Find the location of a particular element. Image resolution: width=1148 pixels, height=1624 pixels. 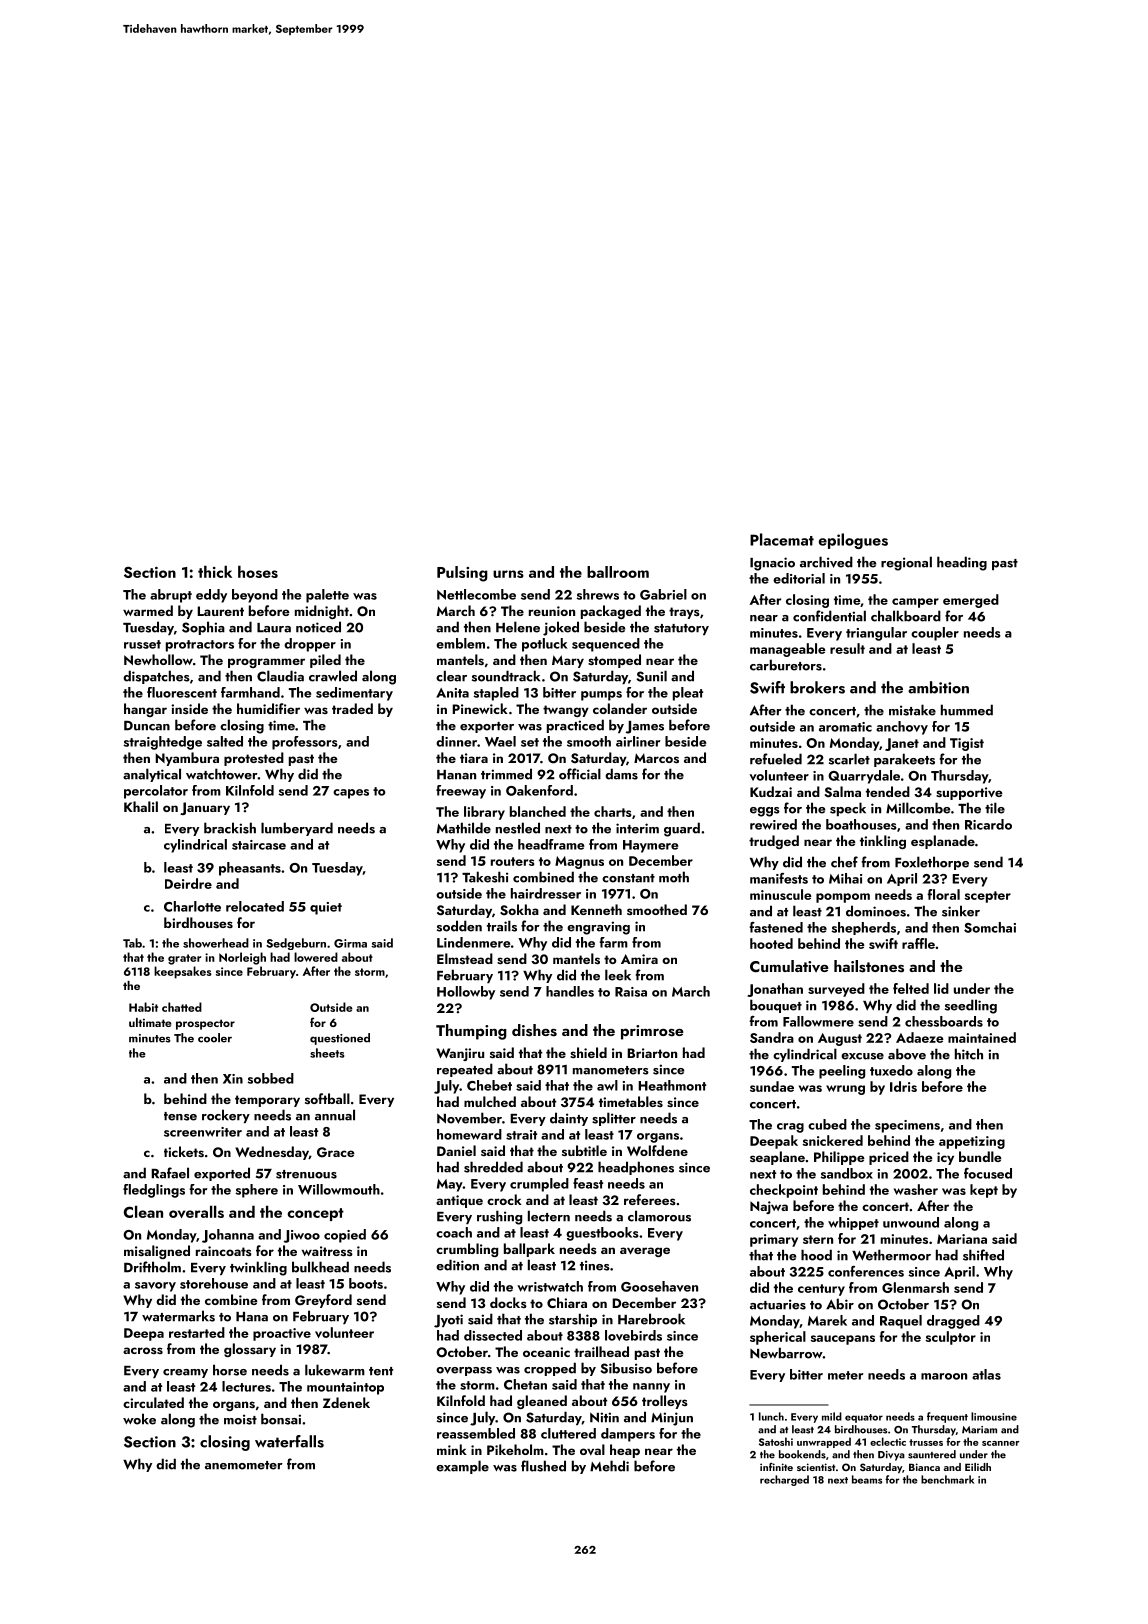

waterfalls is located at coordinates (289, 1441).
